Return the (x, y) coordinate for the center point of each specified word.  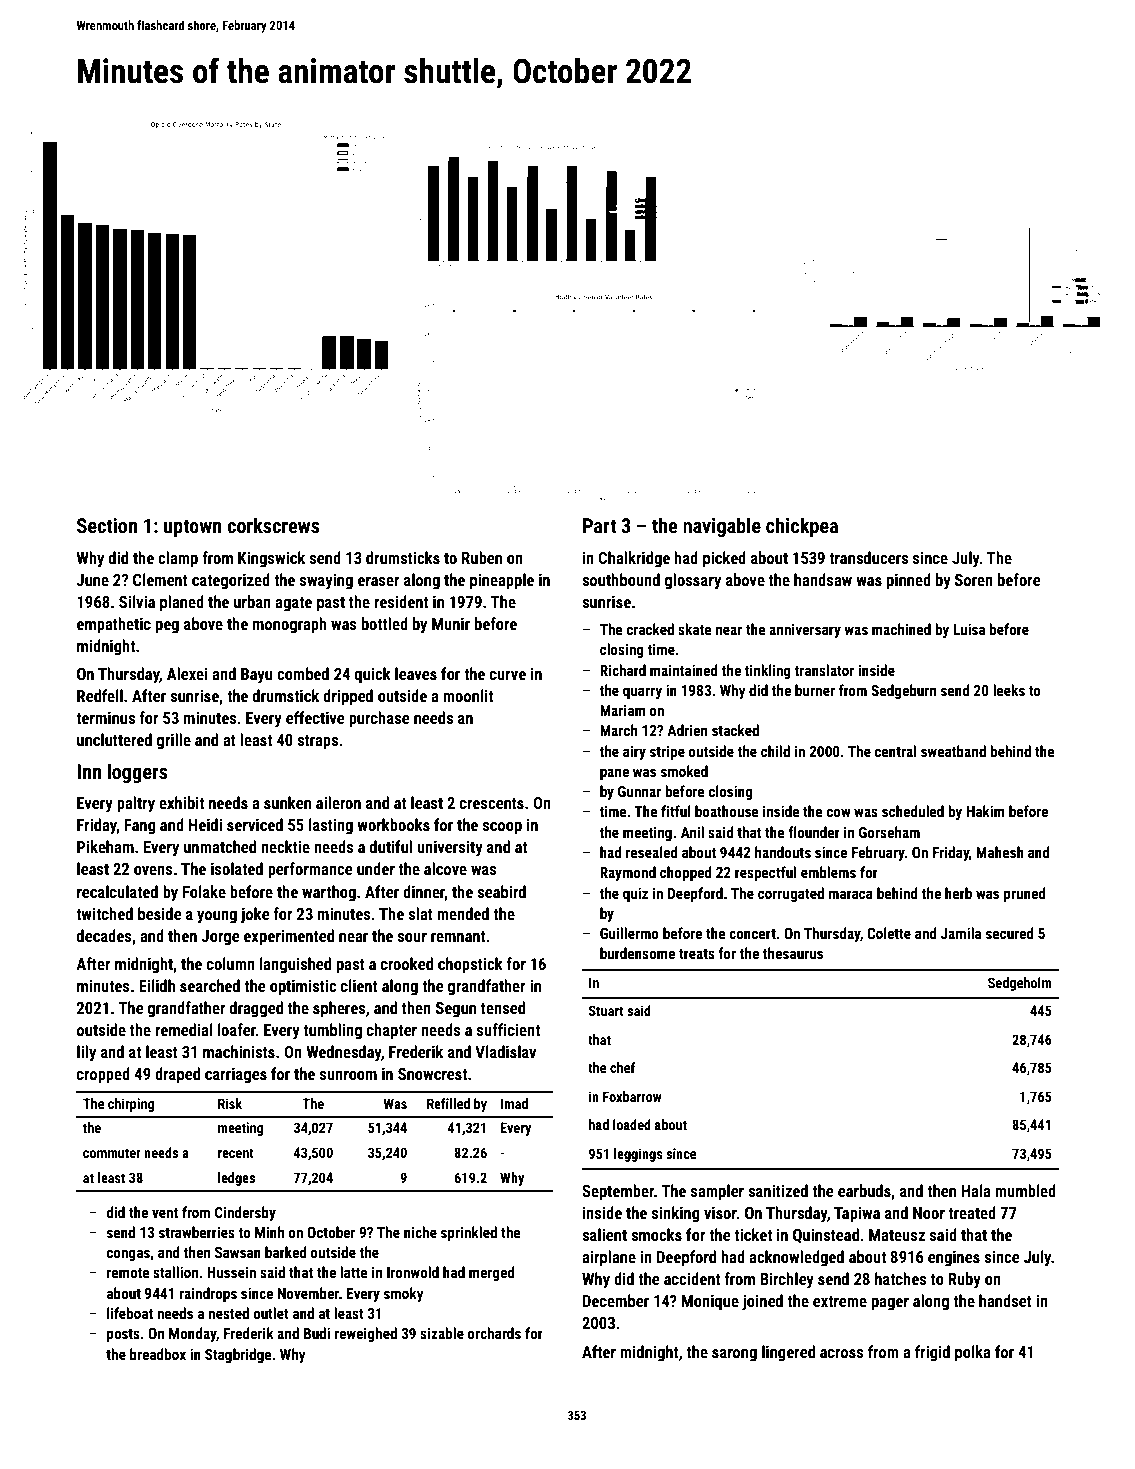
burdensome (637, 953)
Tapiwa (857, 1214)
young (217, 917)
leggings (638, 1155)
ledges (236, 1179)
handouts (783, 852)
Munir (451, 623)
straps (317, 742)
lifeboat (130, 1313)
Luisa (969, 629)
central (895, 751)
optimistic (303, 987)
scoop (502, 828)
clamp (178, 559)
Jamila (961, 933)
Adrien (687, 730)
